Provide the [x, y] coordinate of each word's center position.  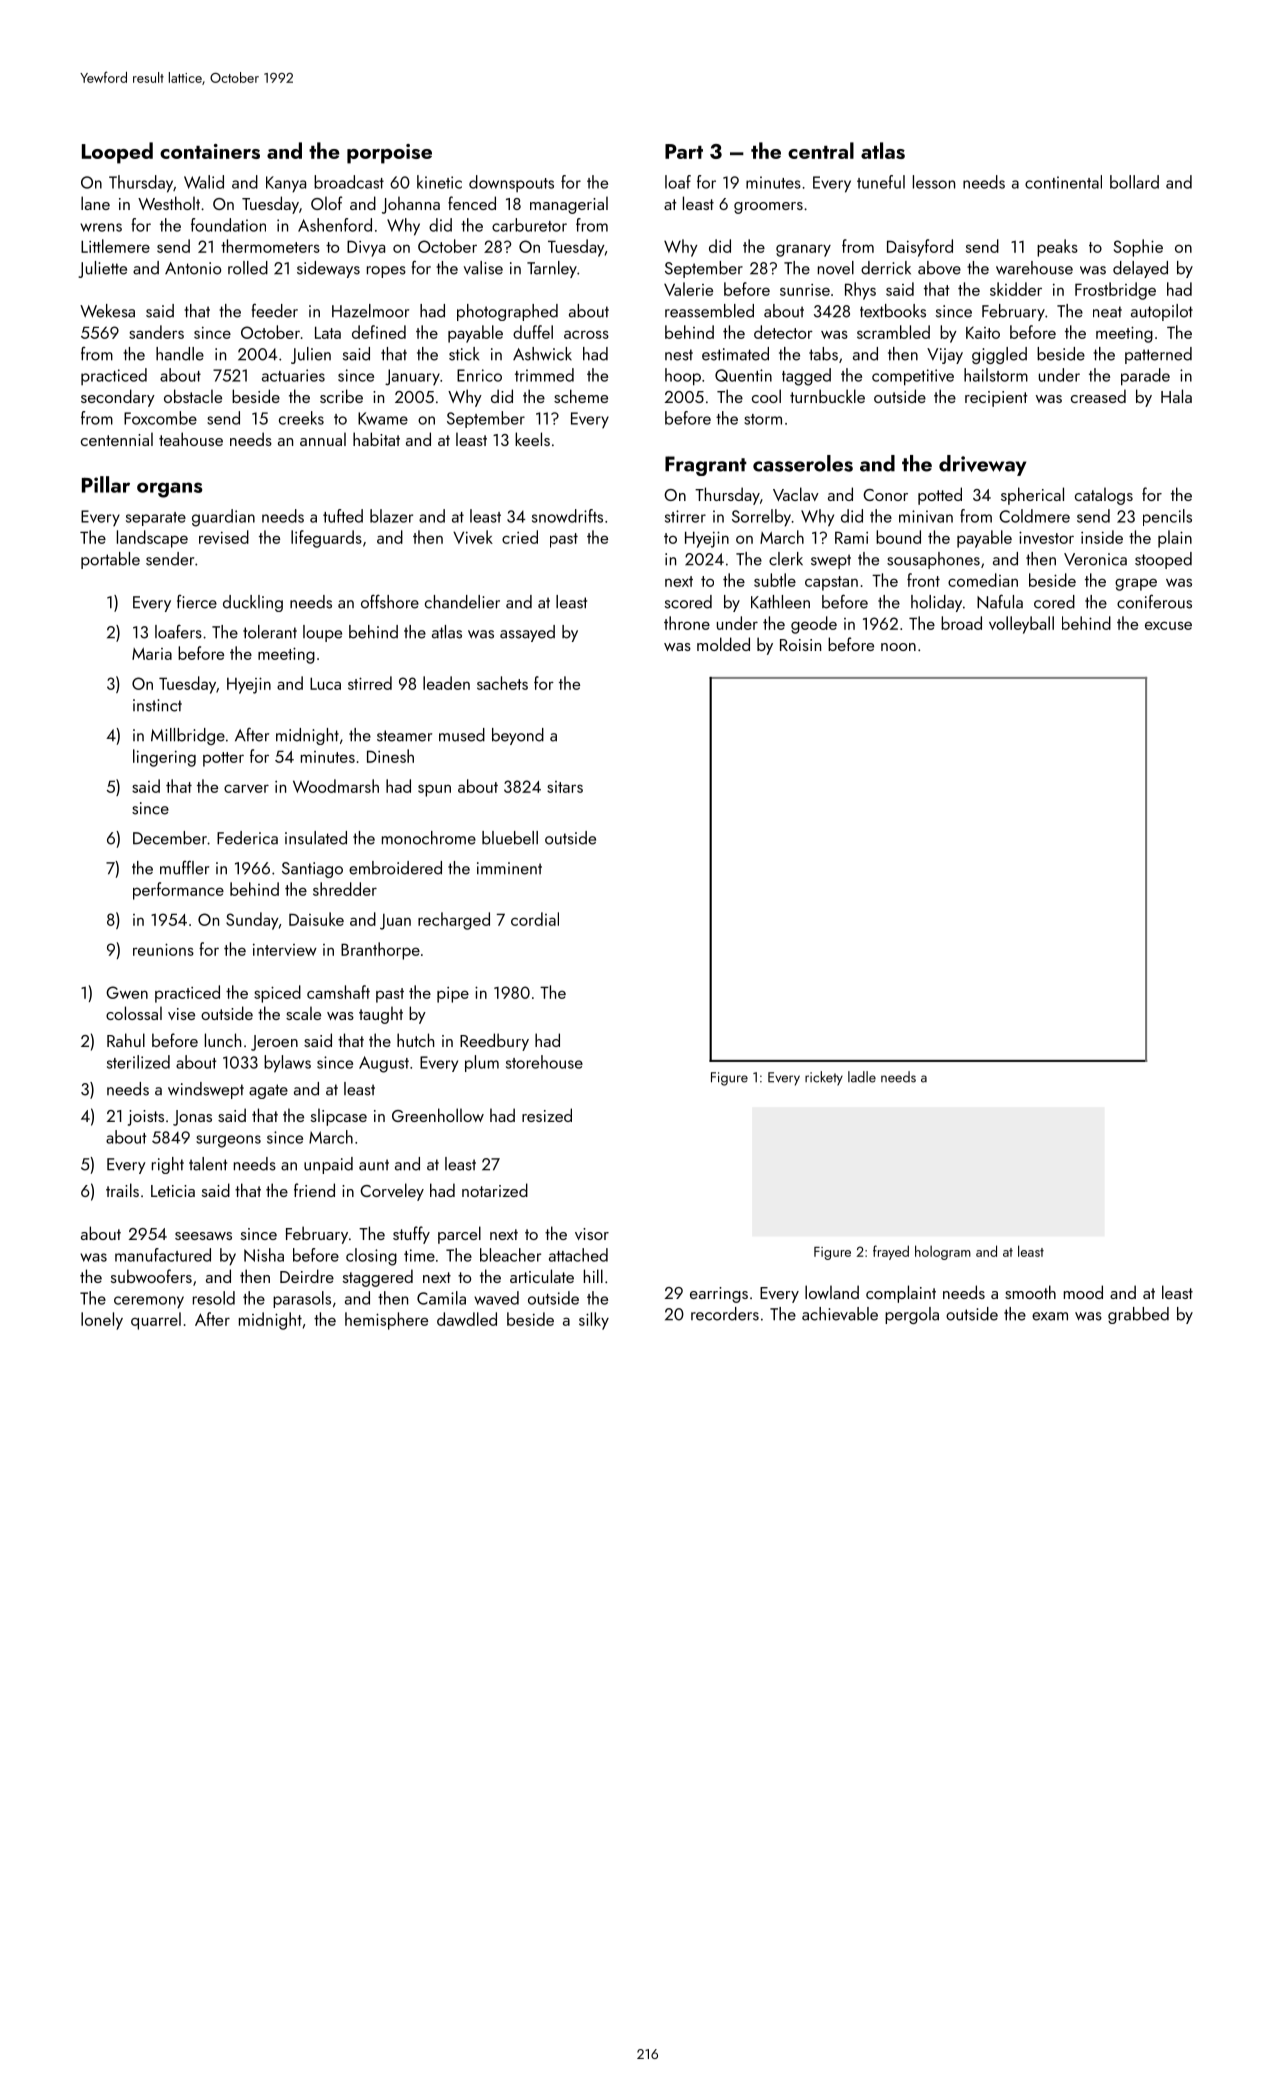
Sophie [1138, 248]
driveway [982, 465]
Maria [152, 654]
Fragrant [706, 466]
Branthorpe [380, 951]
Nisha [264, 1255]
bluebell [510, 838]
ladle [862, 1077]
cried [520, 537]
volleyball [1021, 625]
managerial [569, 205]
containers [210, 151]
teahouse [191, 439]
